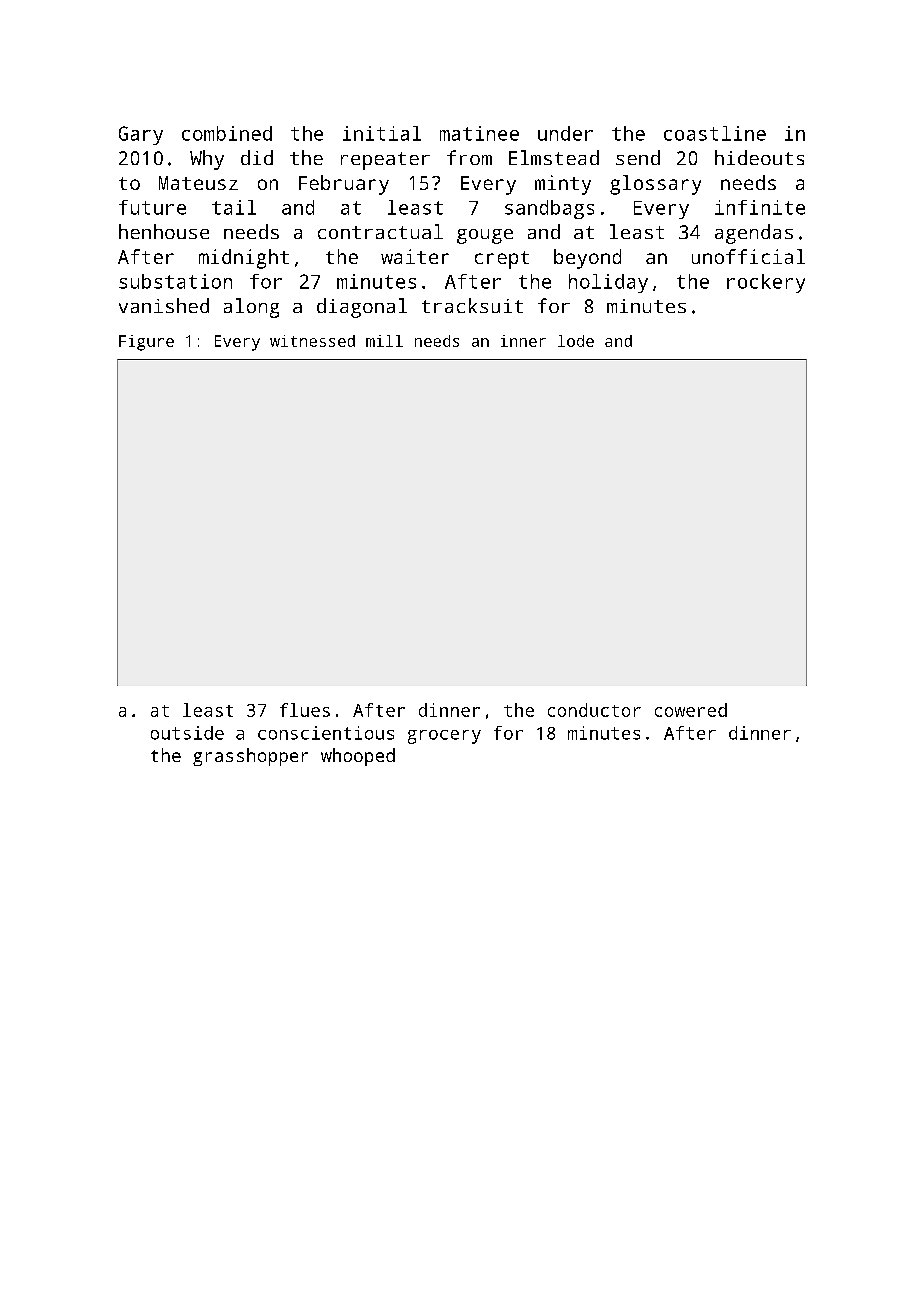 The width and height of the screenshot is (924, 1308). I want to click on coastline, so click(715, 133).
